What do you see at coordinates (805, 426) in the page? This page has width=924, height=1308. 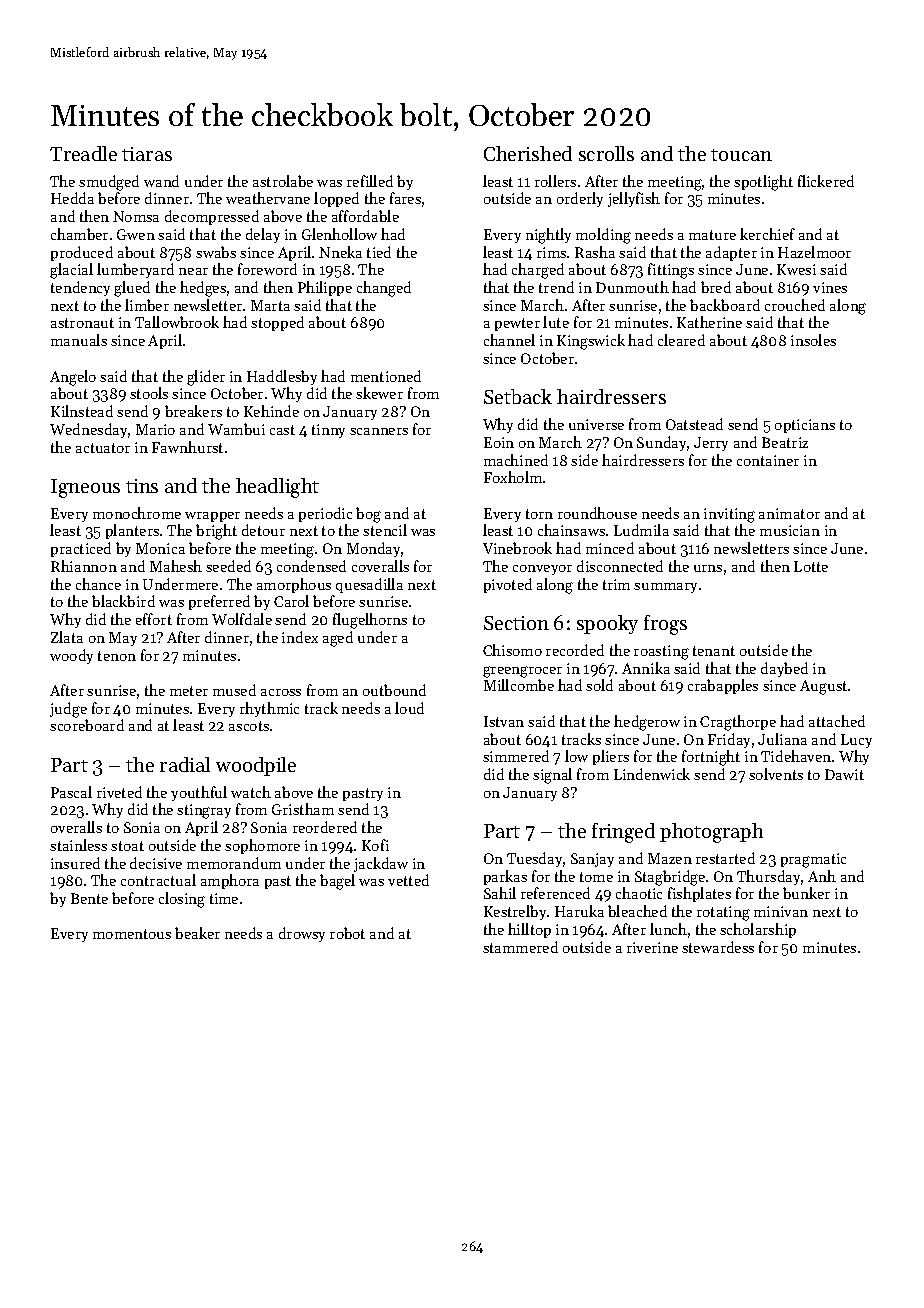 I see `opticians` at bounding box center [805, 426].
